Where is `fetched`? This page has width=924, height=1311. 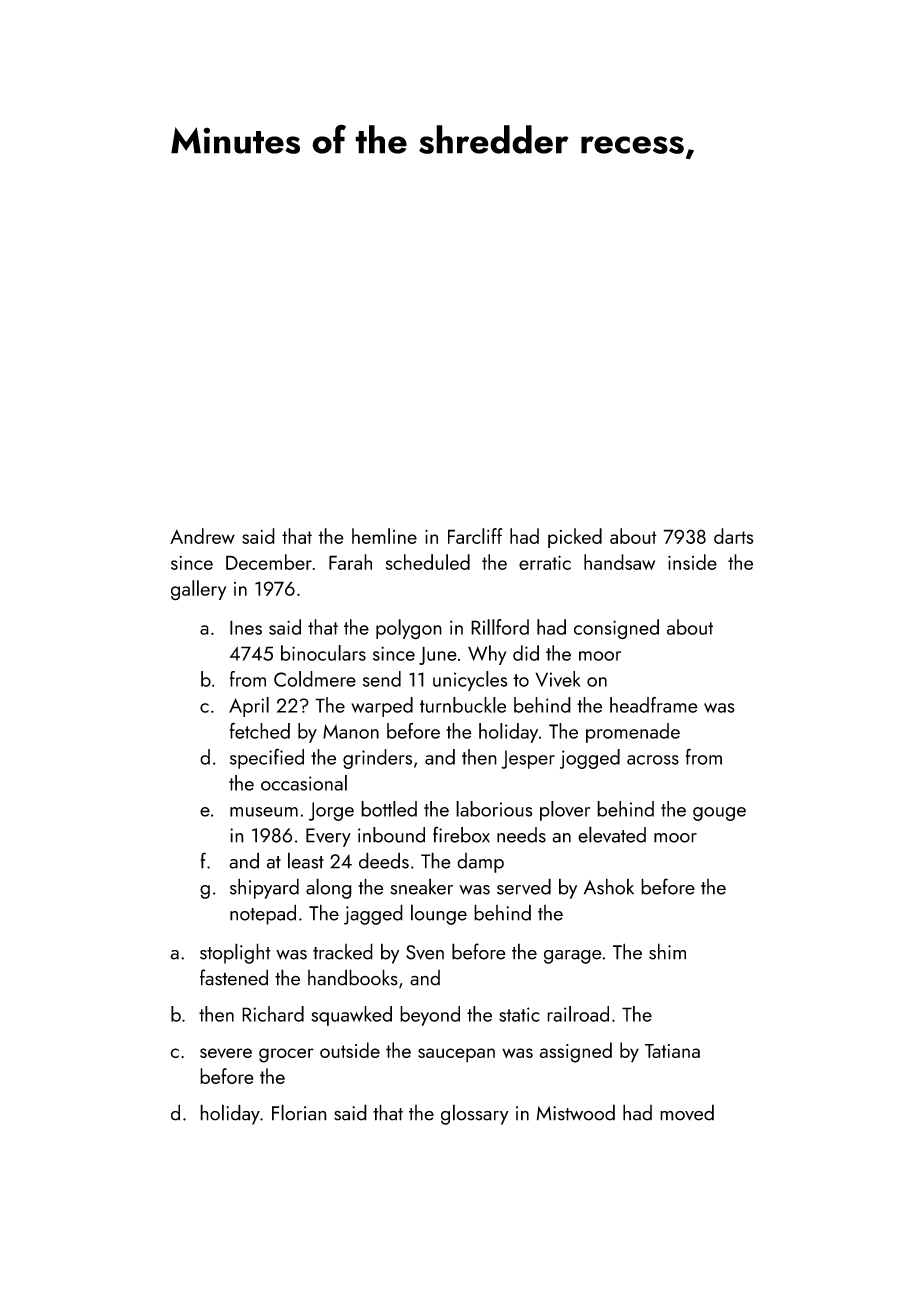
fetched is located at coordinates (260, 730).
